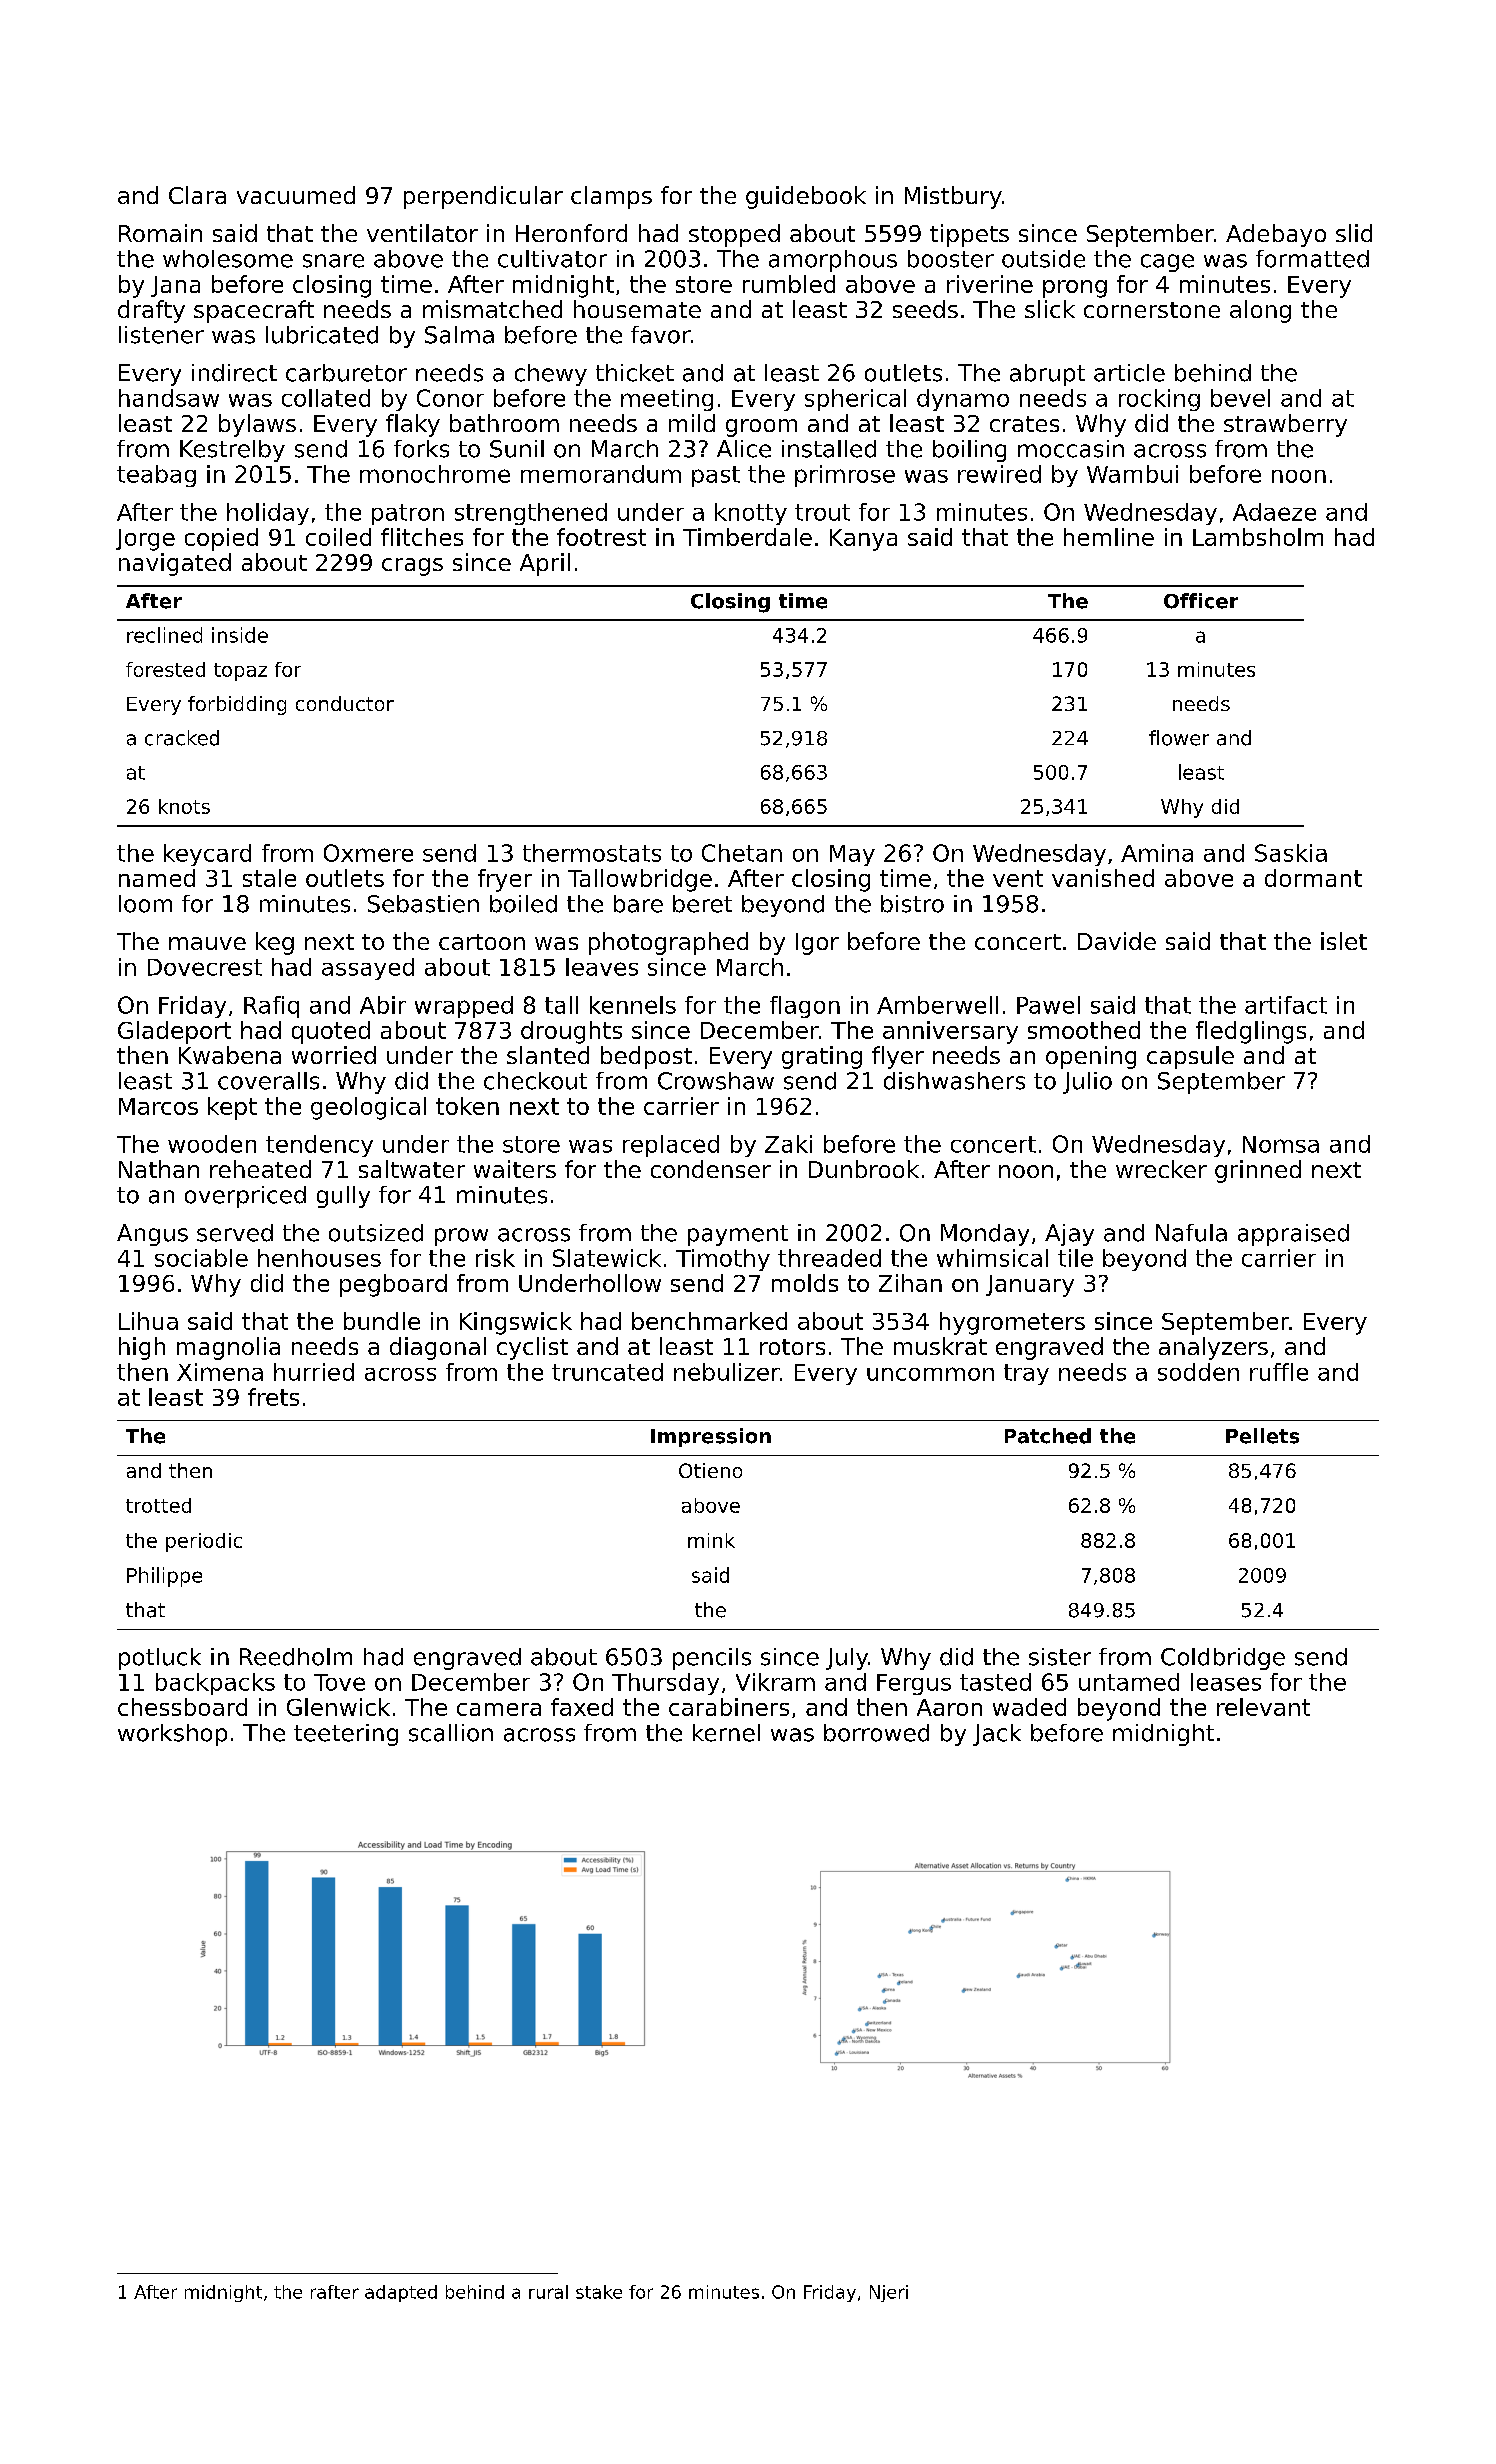  I want to click on adapted, so click(401, 2293).
